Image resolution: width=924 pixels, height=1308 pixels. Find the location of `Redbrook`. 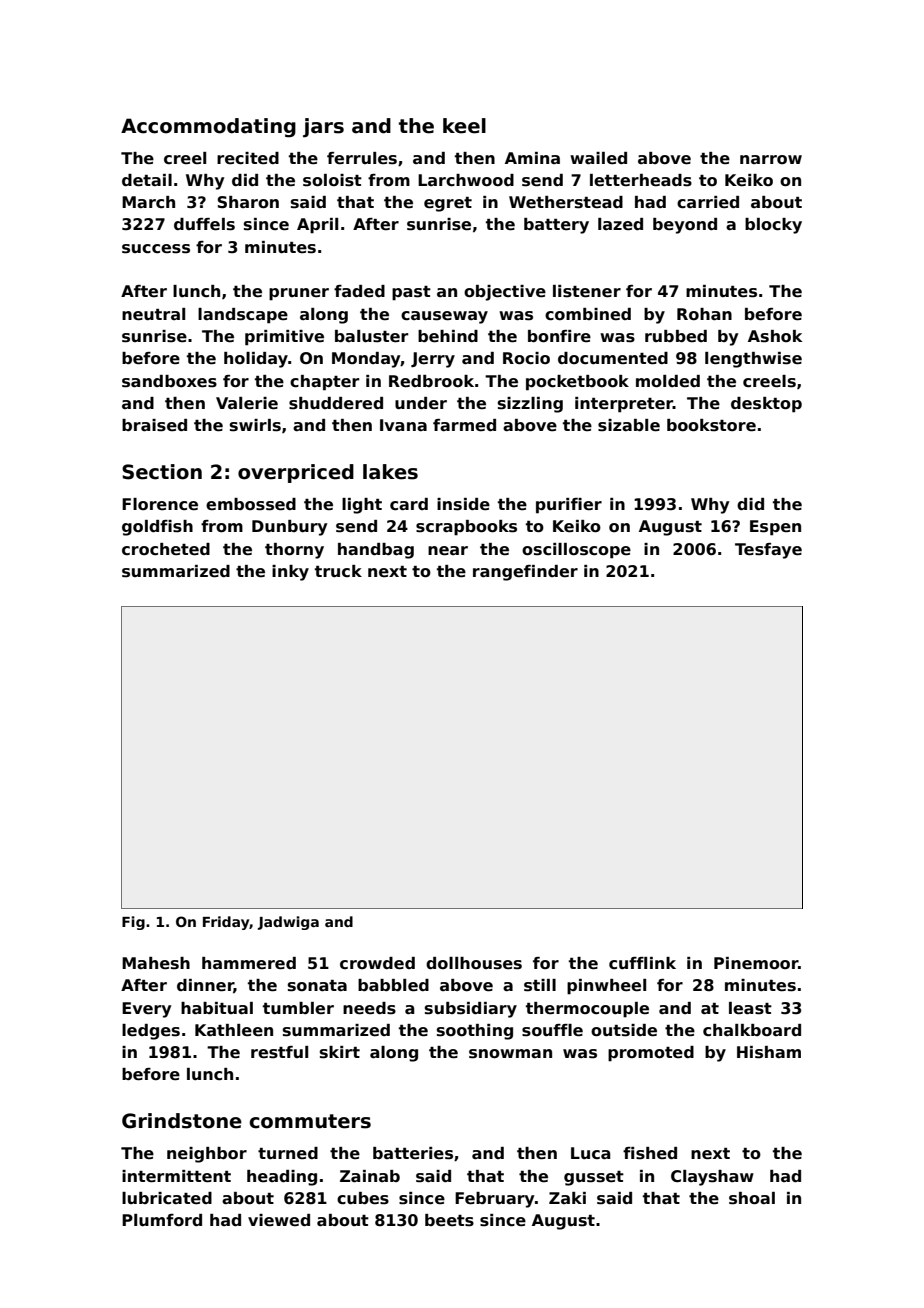

Redbrook is located at coordinates (431, 381).
